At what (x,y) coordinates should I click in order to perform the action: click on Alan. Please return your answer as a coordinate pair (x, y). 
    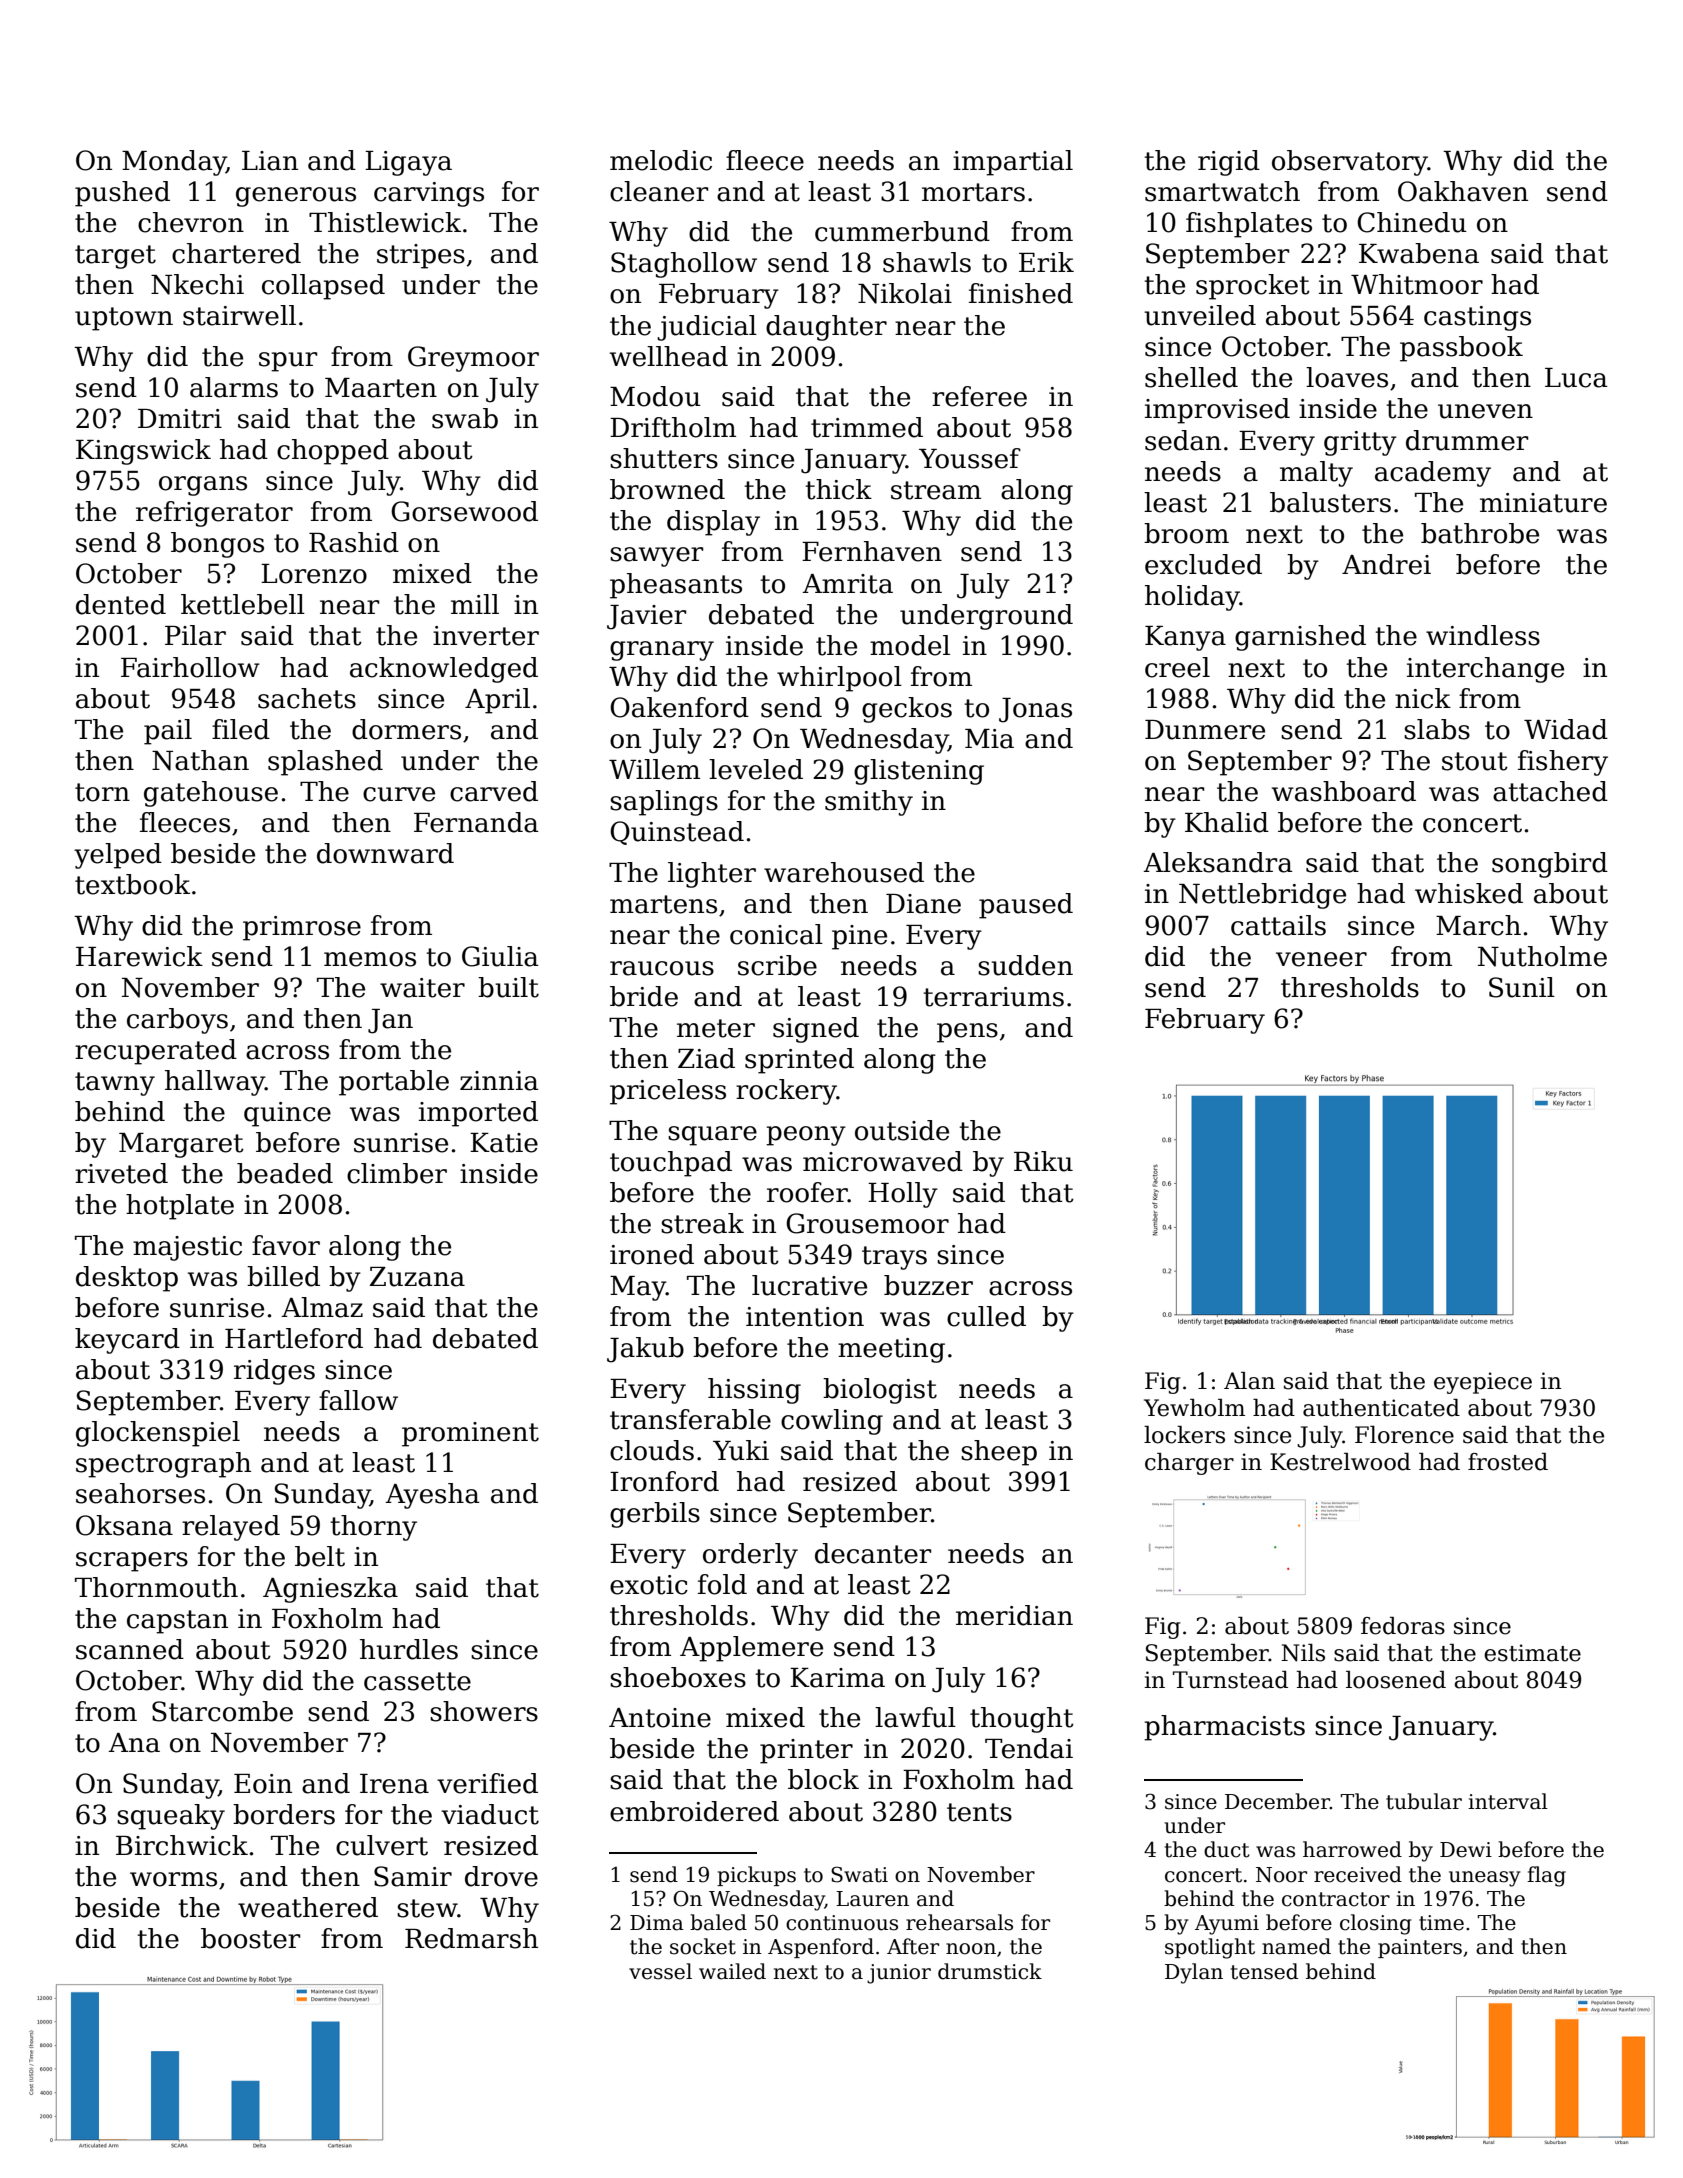
    Looking at the image, I should click on (1249, 1381).
